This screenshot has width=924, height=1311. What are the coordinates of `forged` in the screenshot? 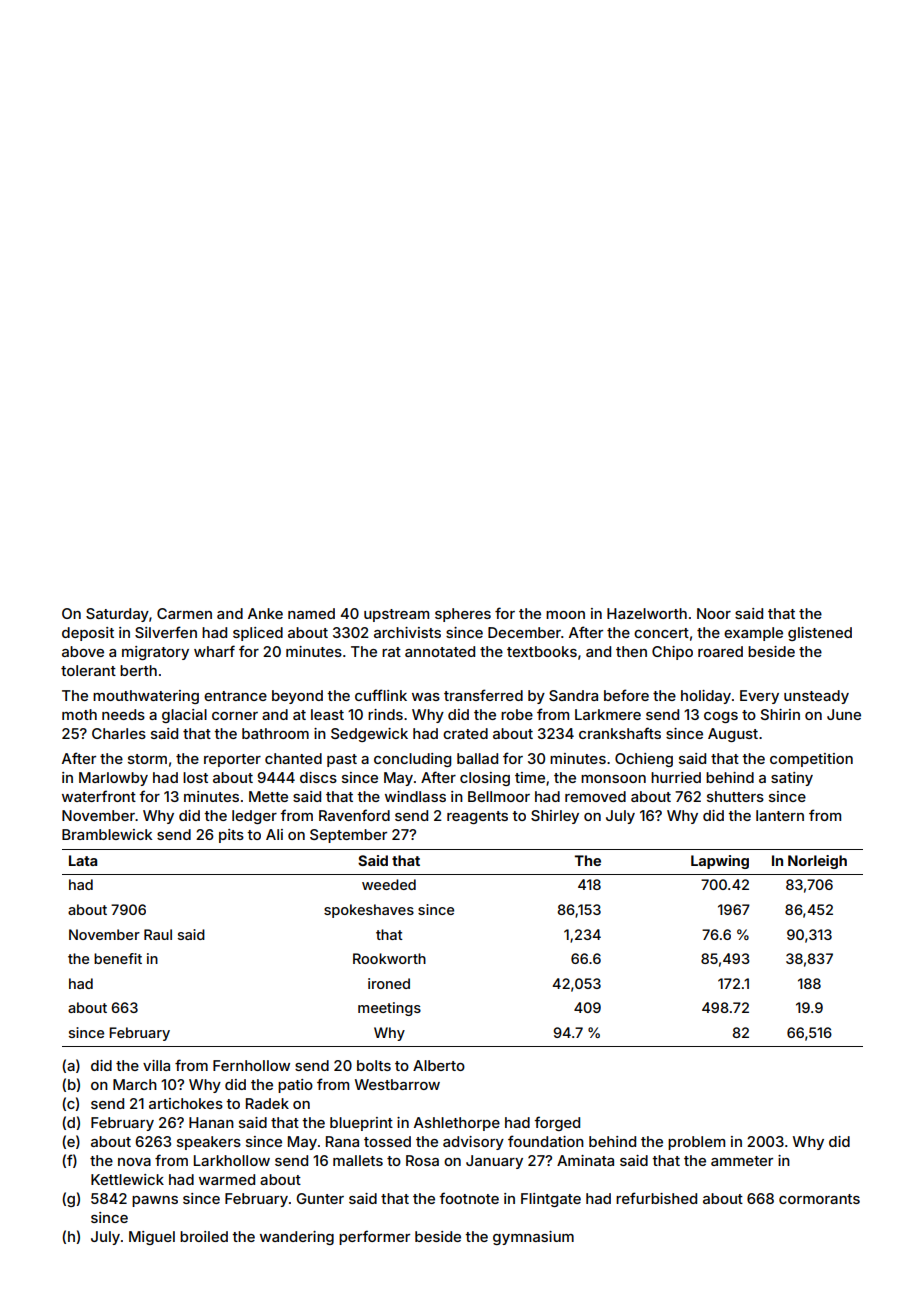 It's located at (557, 1123).
